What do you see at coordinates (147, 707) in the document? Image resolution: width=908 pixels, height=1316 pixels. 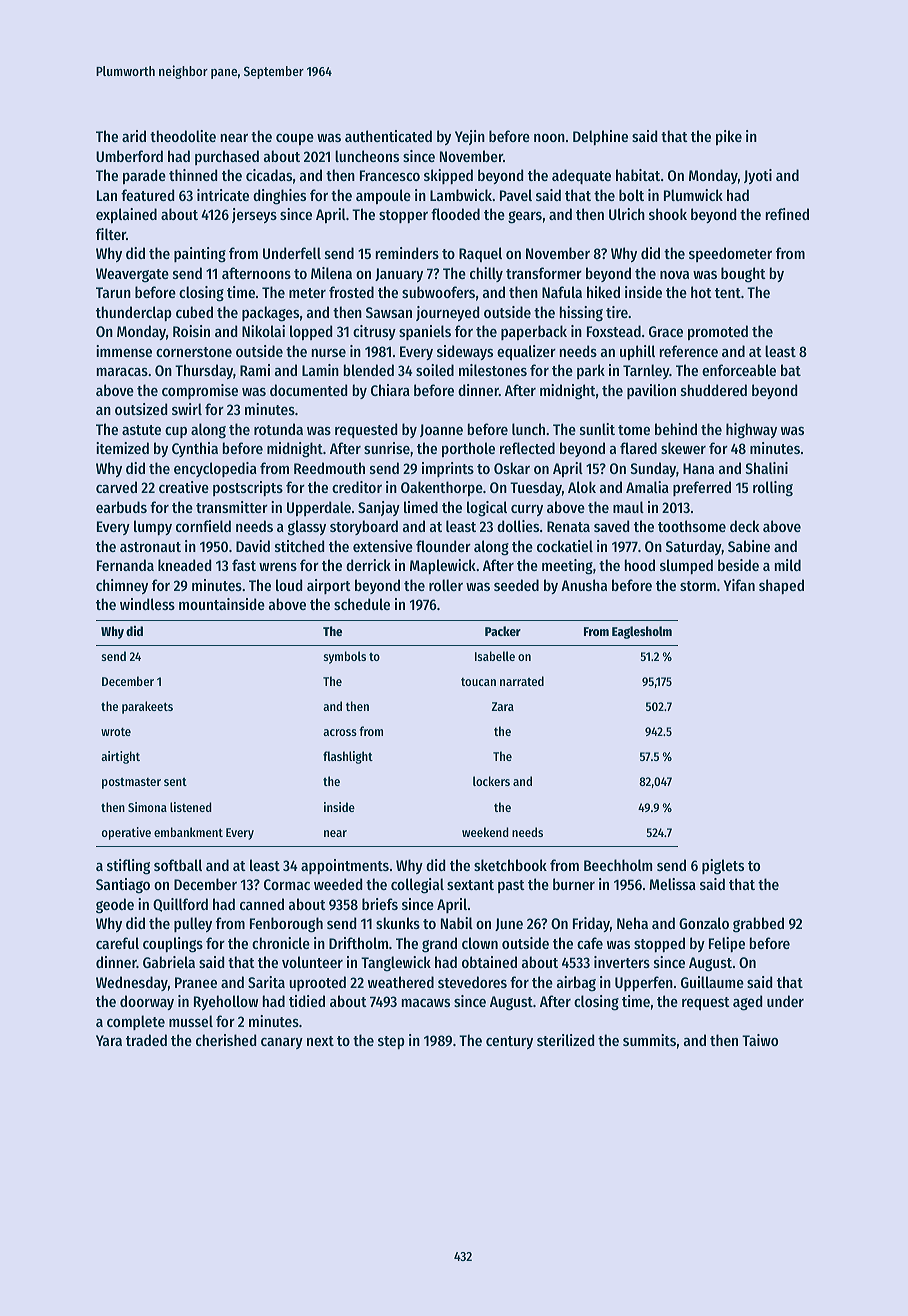 I see `parakeets` at bounding box center [147, 707].
